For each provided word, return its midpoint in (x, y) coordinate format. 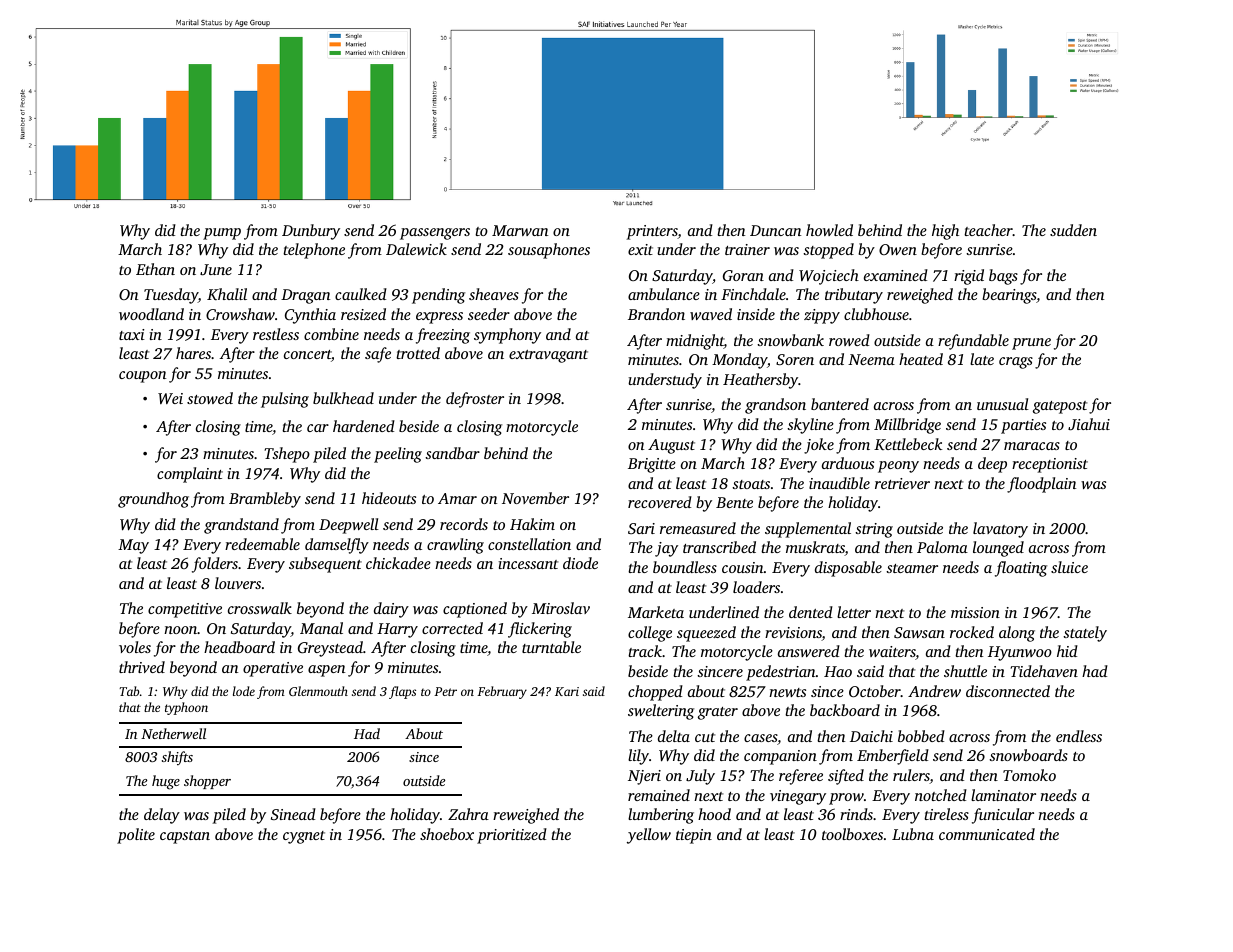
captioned (475, 610)
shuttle (965, 671)
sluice (1069, 567)
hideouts (389, 498)
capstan (185, 837)
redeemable (262, 544)
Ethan (155, 269)
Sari (641, 528)
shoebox (447, 834)
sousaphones (549, 251)
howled (829, 230)
